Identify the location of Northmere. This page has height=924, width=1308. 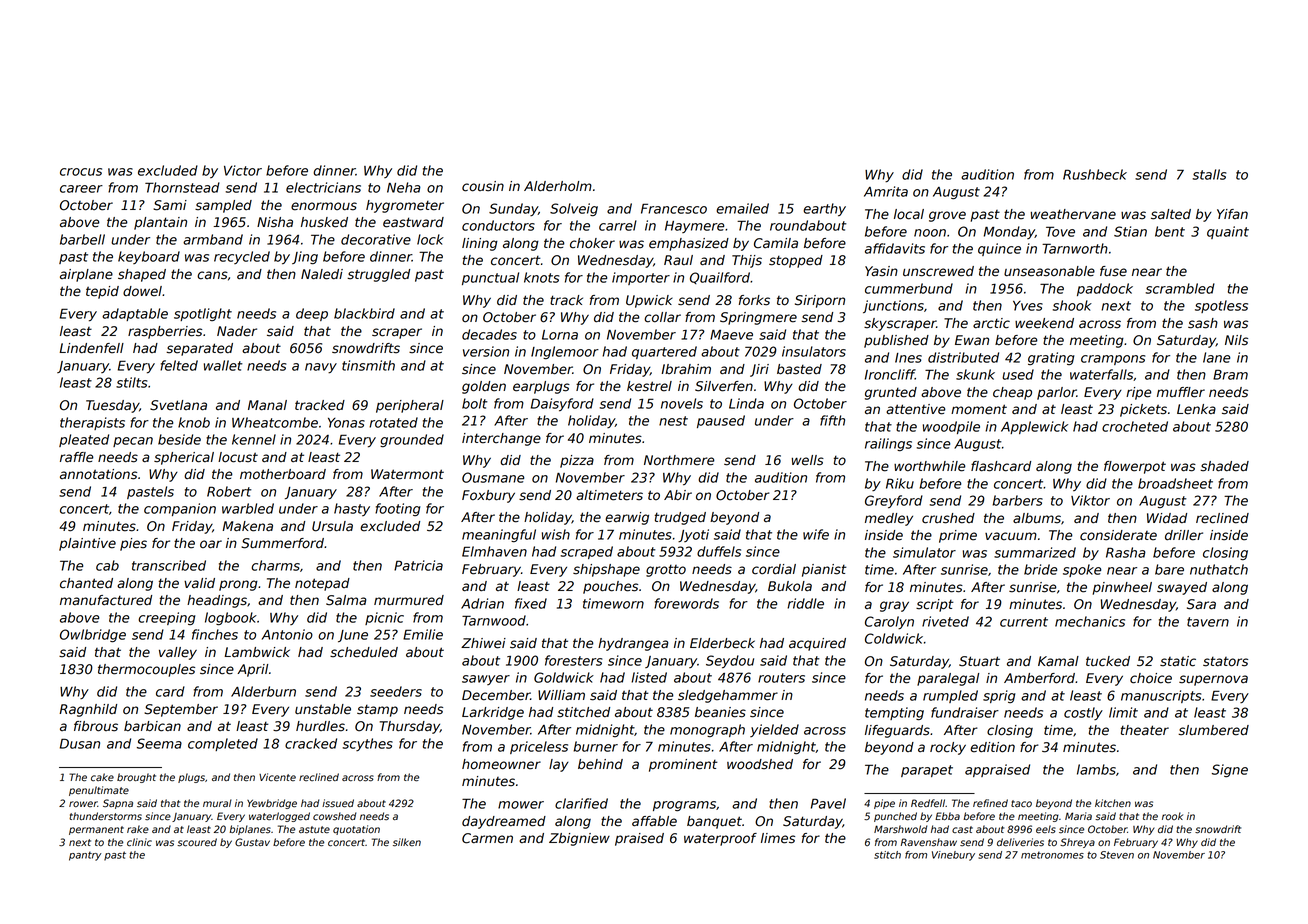
(679, 460).
